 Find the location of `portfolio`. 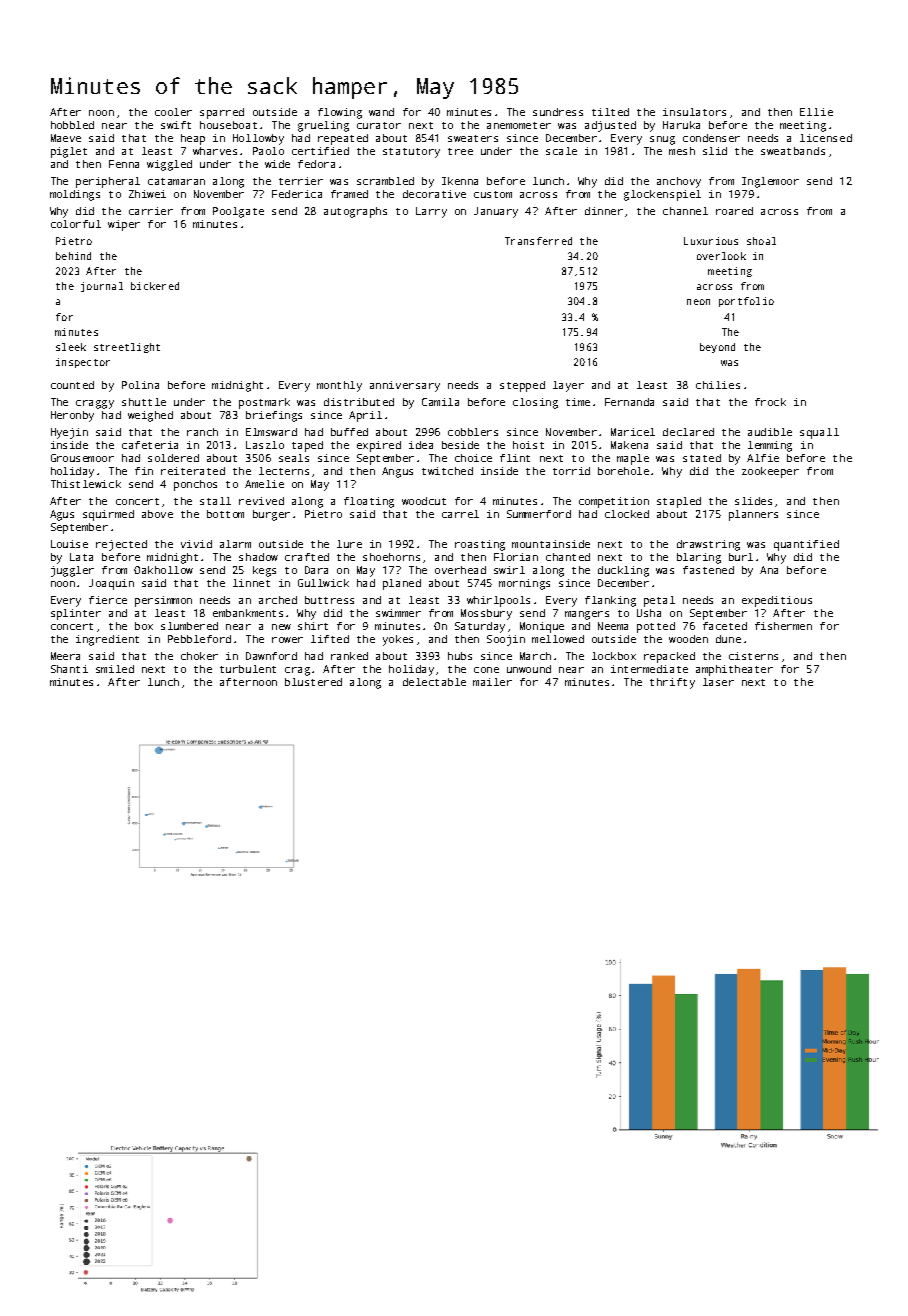

portfolio is located at coordinates (746, 302).
